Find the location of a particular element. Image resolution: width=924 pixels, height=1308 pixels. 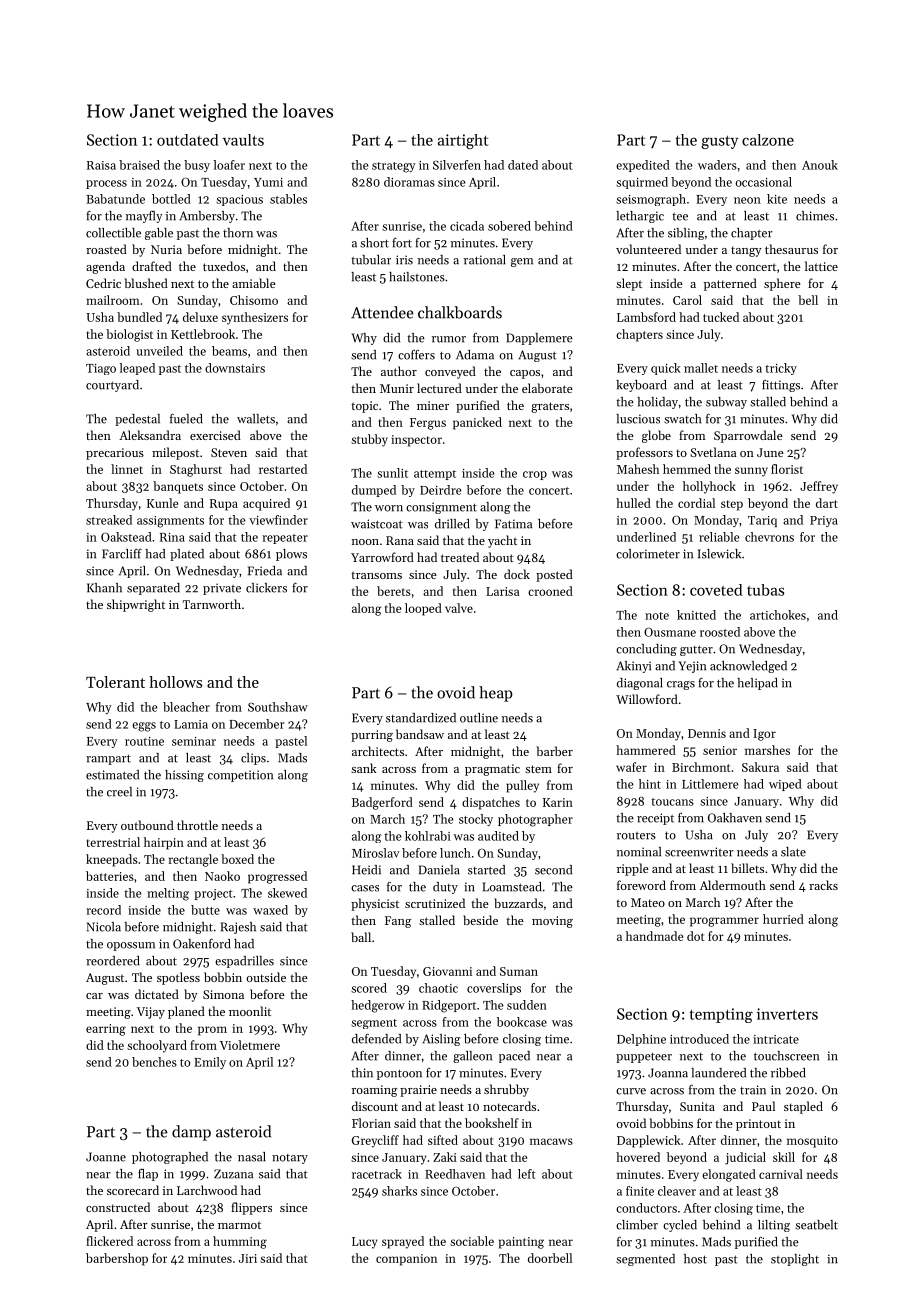

beside is located at coordinates (480, 920).
